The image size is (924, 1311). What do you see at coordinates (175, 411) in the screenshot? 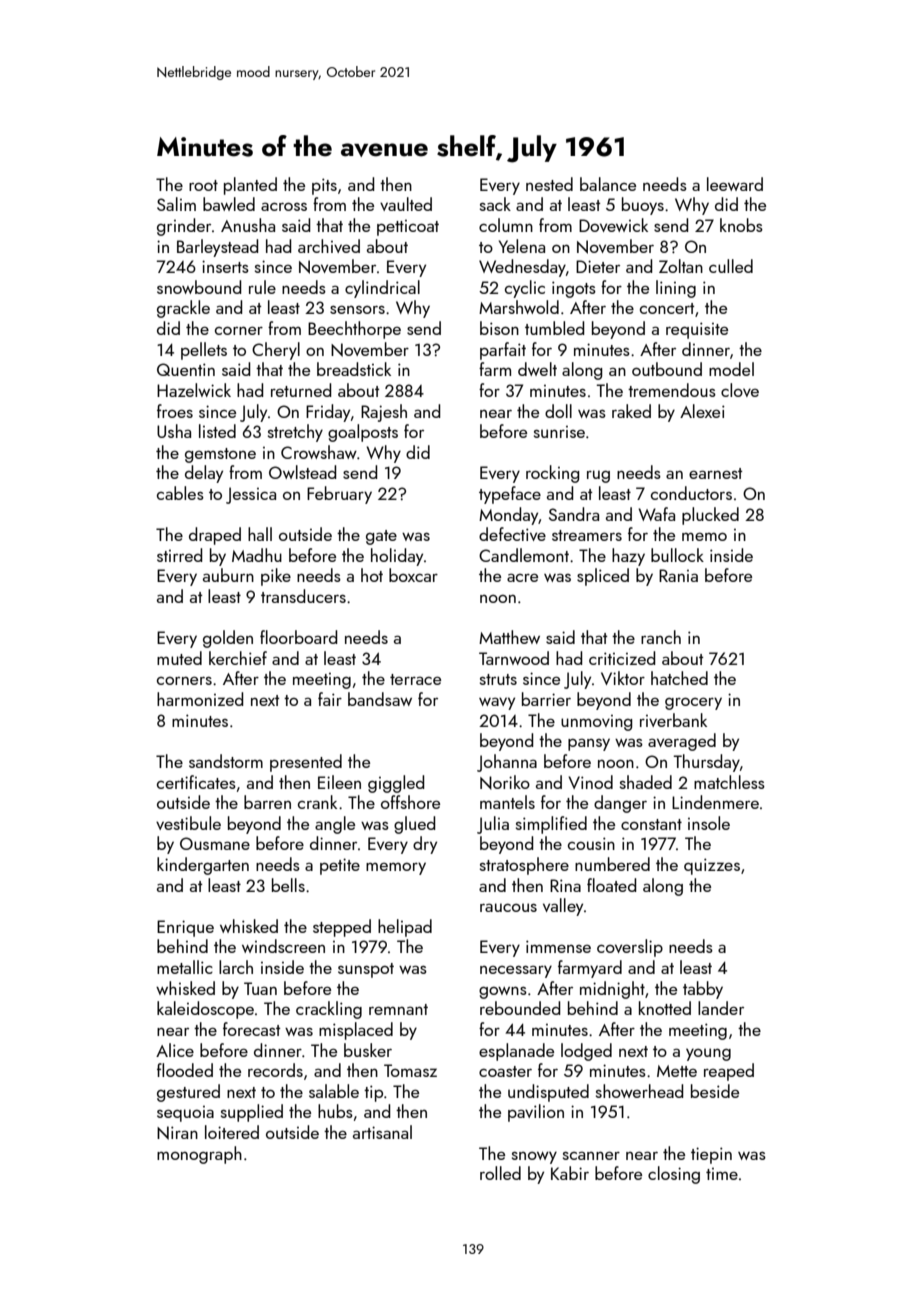
I see `froes` at bounding box center [175, 411].
